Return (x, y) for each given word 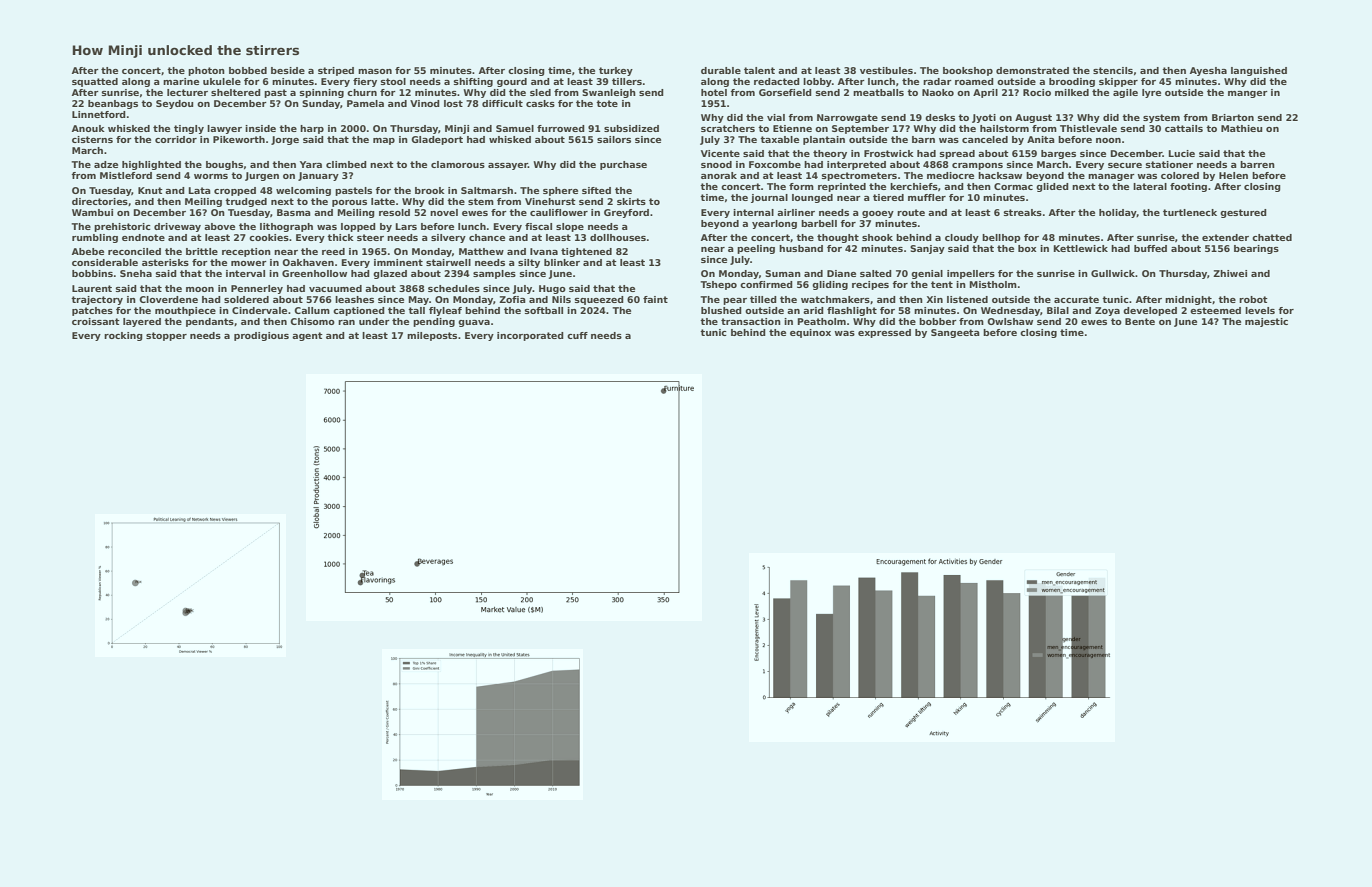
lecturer (187, 92)
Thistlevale (1088, 128)
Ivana (544, 251)
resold (394, 212)
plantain (824, 140)
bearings (1256, 249)
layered (142, 322)
